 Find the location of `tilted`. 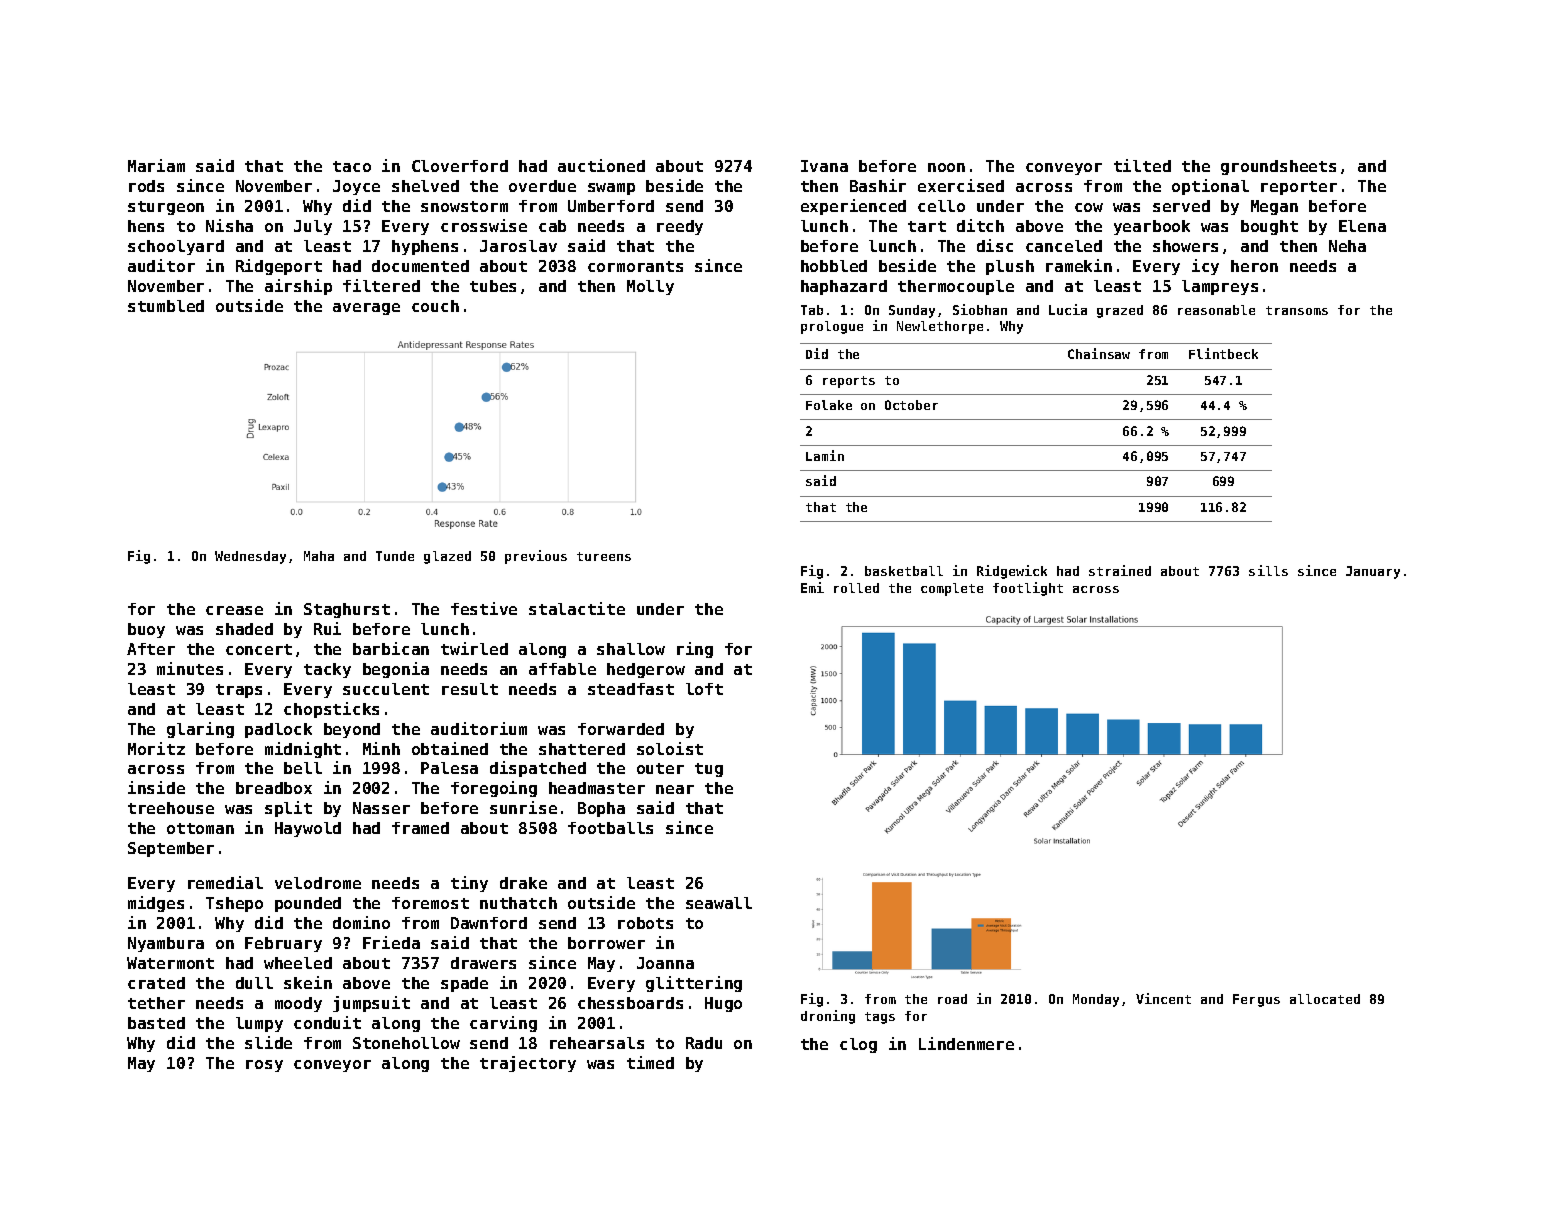

tilted is located at coordinates (1142, 165).
